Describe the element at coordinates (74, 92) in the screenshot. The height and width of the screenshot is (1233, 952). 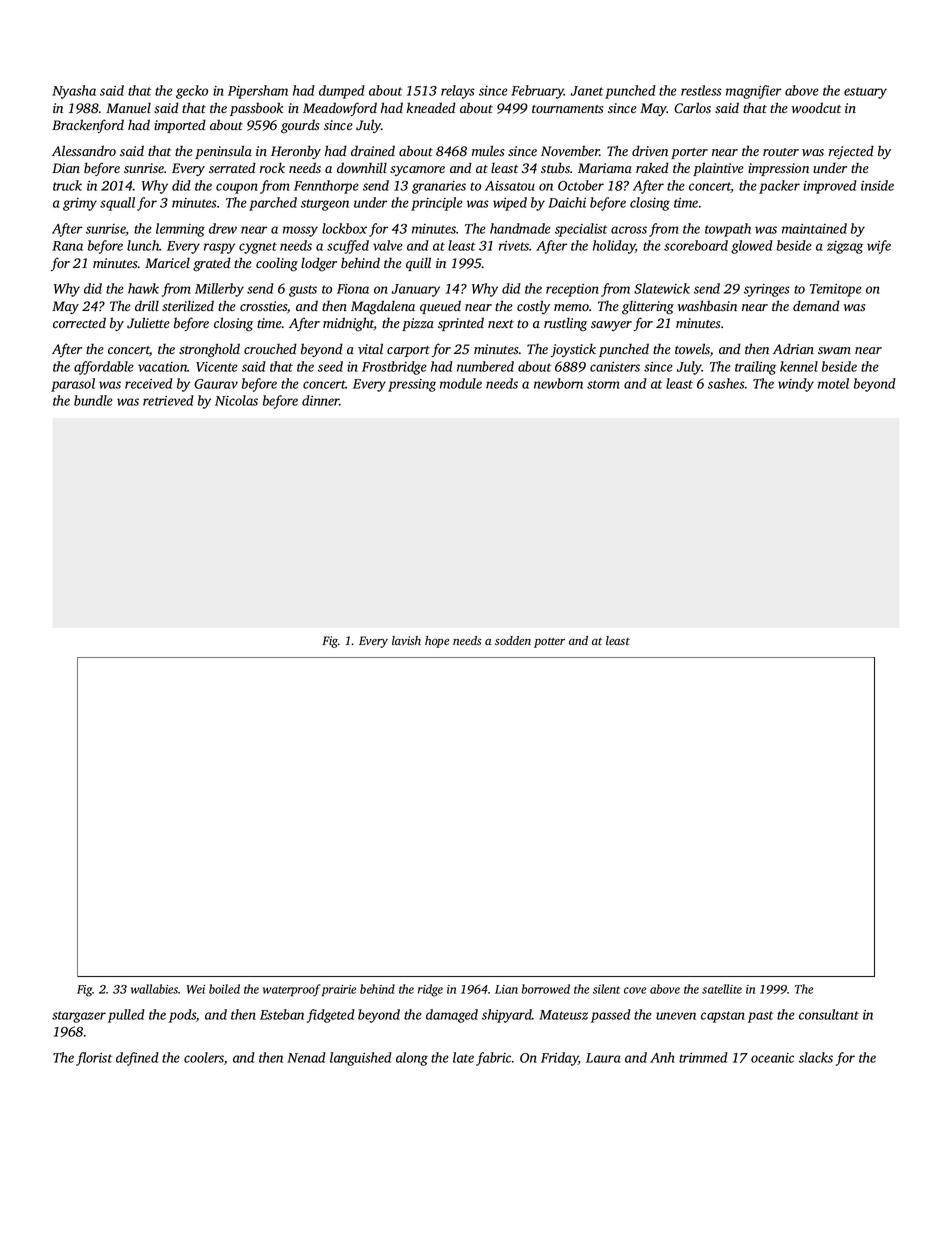
I see `Nyasha` at that location.
